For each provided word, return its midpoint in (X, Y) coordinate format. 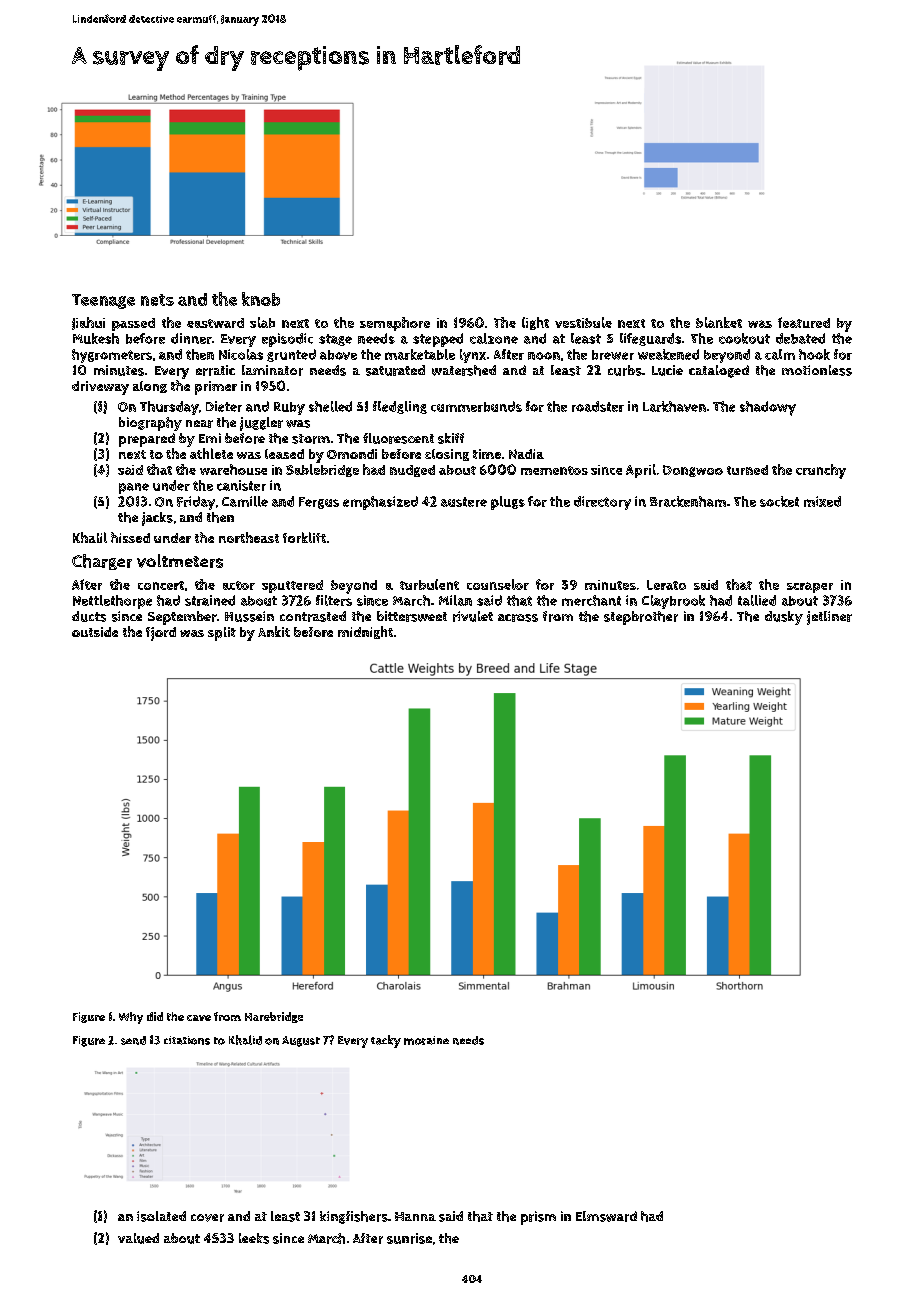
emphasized (380, 503)
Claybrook (673, 602)
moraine (426, 1040)
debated (800, 338)
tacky (386, 1041)
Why (131, 1018)
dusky (784, 618)
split (222, 634)
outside (95, 632)
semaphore (395, 324)
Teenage (103, 301)
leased (284, 454)
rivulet (473, 616)
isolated (161, 1216)
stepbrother (641, 618)
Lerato (666, 585)
